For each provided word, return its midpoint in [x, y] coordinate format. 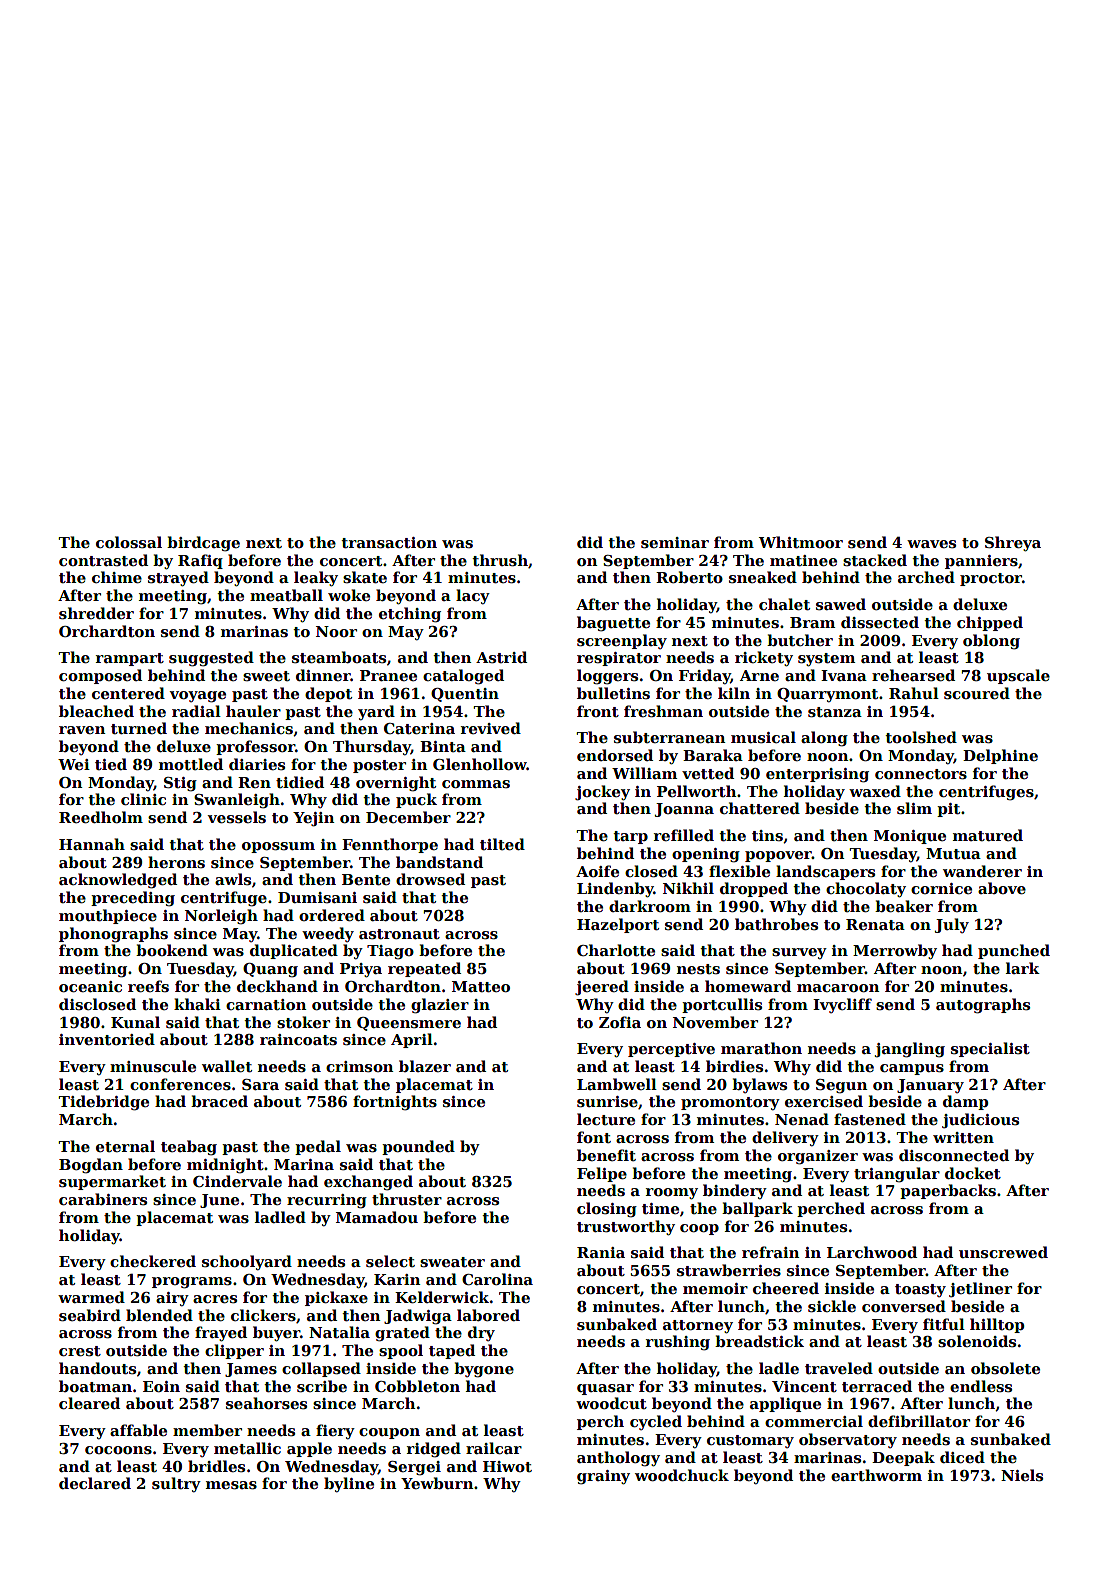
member [207, 1430]
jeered [602, 988]
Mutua [953, 853]
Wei [74, 764]
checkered [153, 1261]
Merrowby [895, 952]
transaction [389, 543]
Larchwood [872, 1252]
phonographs [113, 935]
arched [926, 577]
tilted [502, 844]
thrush [500, 560]
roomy [672, 1194]
